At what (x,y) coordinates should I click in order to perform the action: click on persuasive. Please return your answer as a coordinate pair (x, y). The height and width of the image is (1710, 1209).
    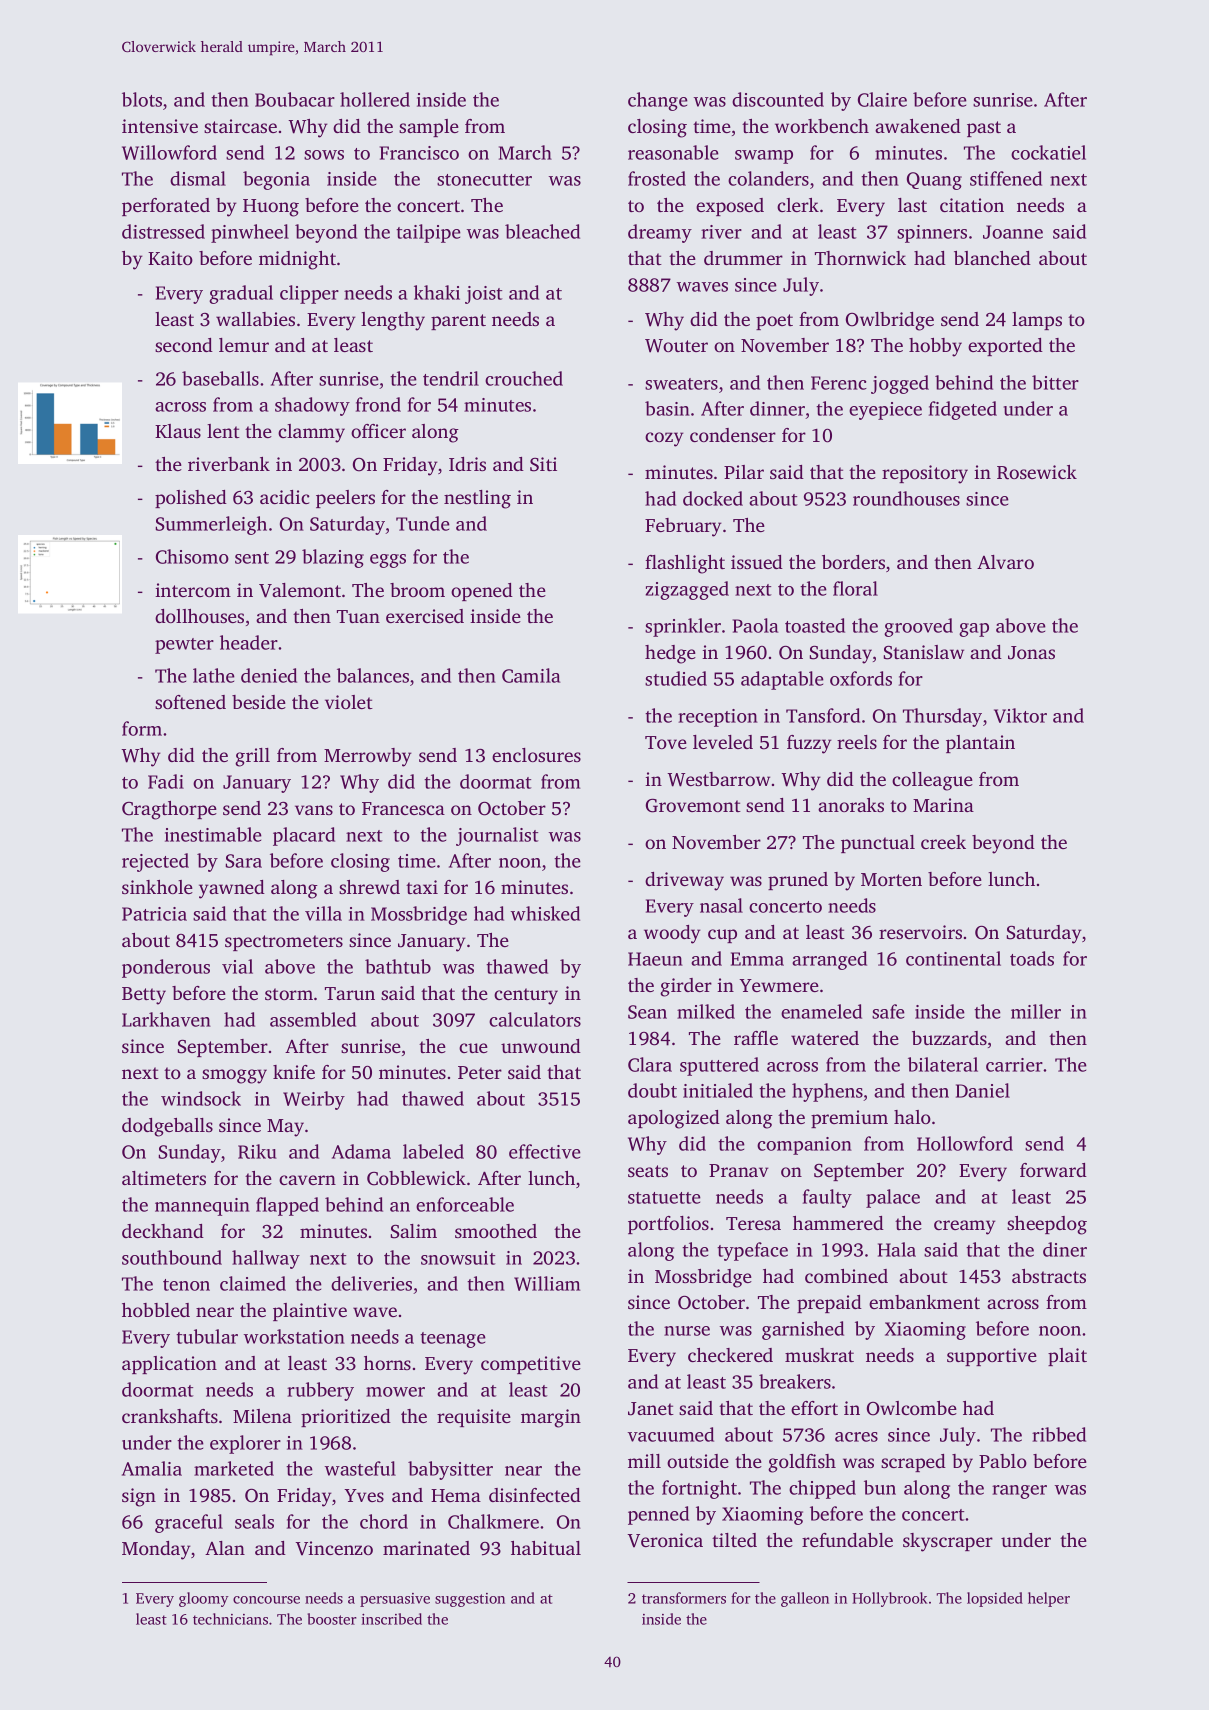
    Looking at the image, I should click on (395, 1600).
